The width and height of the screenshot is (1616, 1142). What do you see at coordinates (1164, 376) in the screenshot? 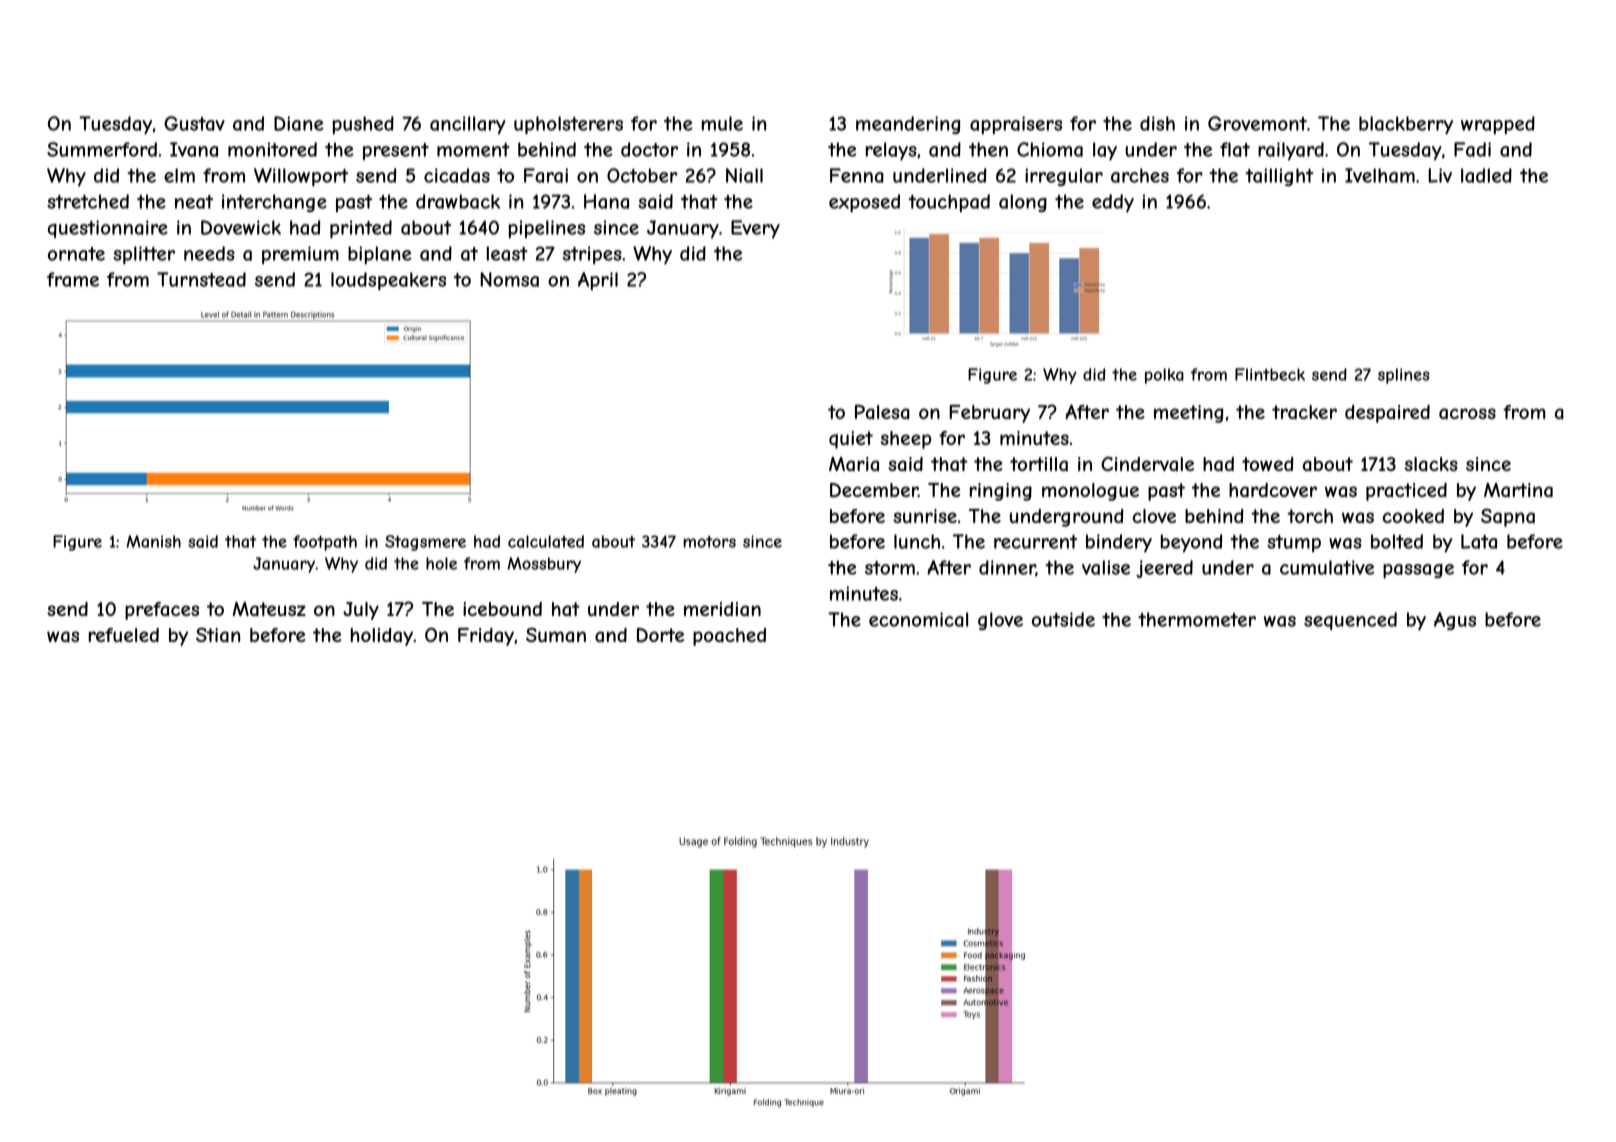
I see `polka` at bounding box center [1164, 376].
